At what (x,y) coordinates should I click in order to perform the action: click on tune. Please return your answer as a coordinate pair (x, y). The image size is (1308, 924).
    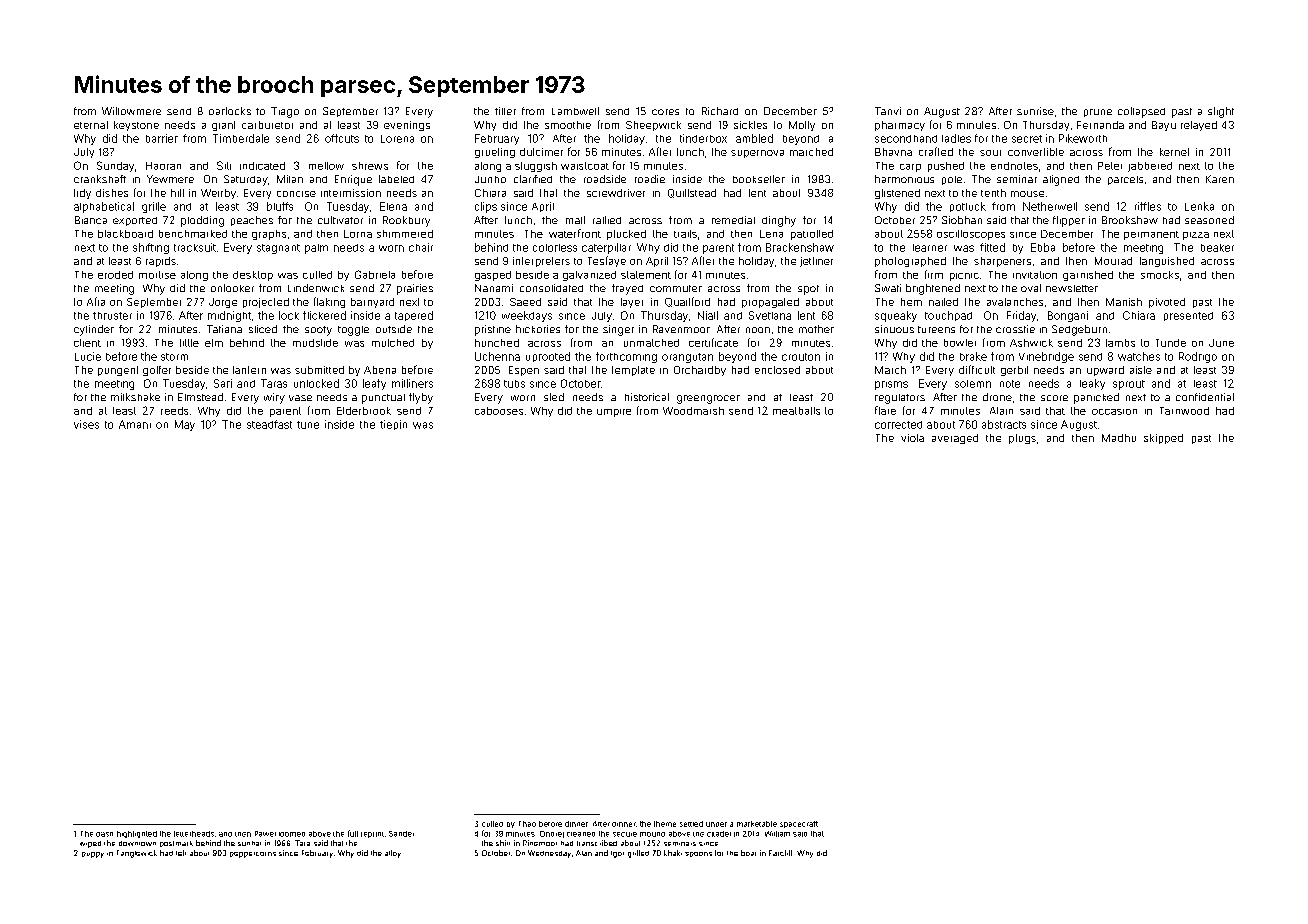
    Looking at the image, I should click on (308, 425).
